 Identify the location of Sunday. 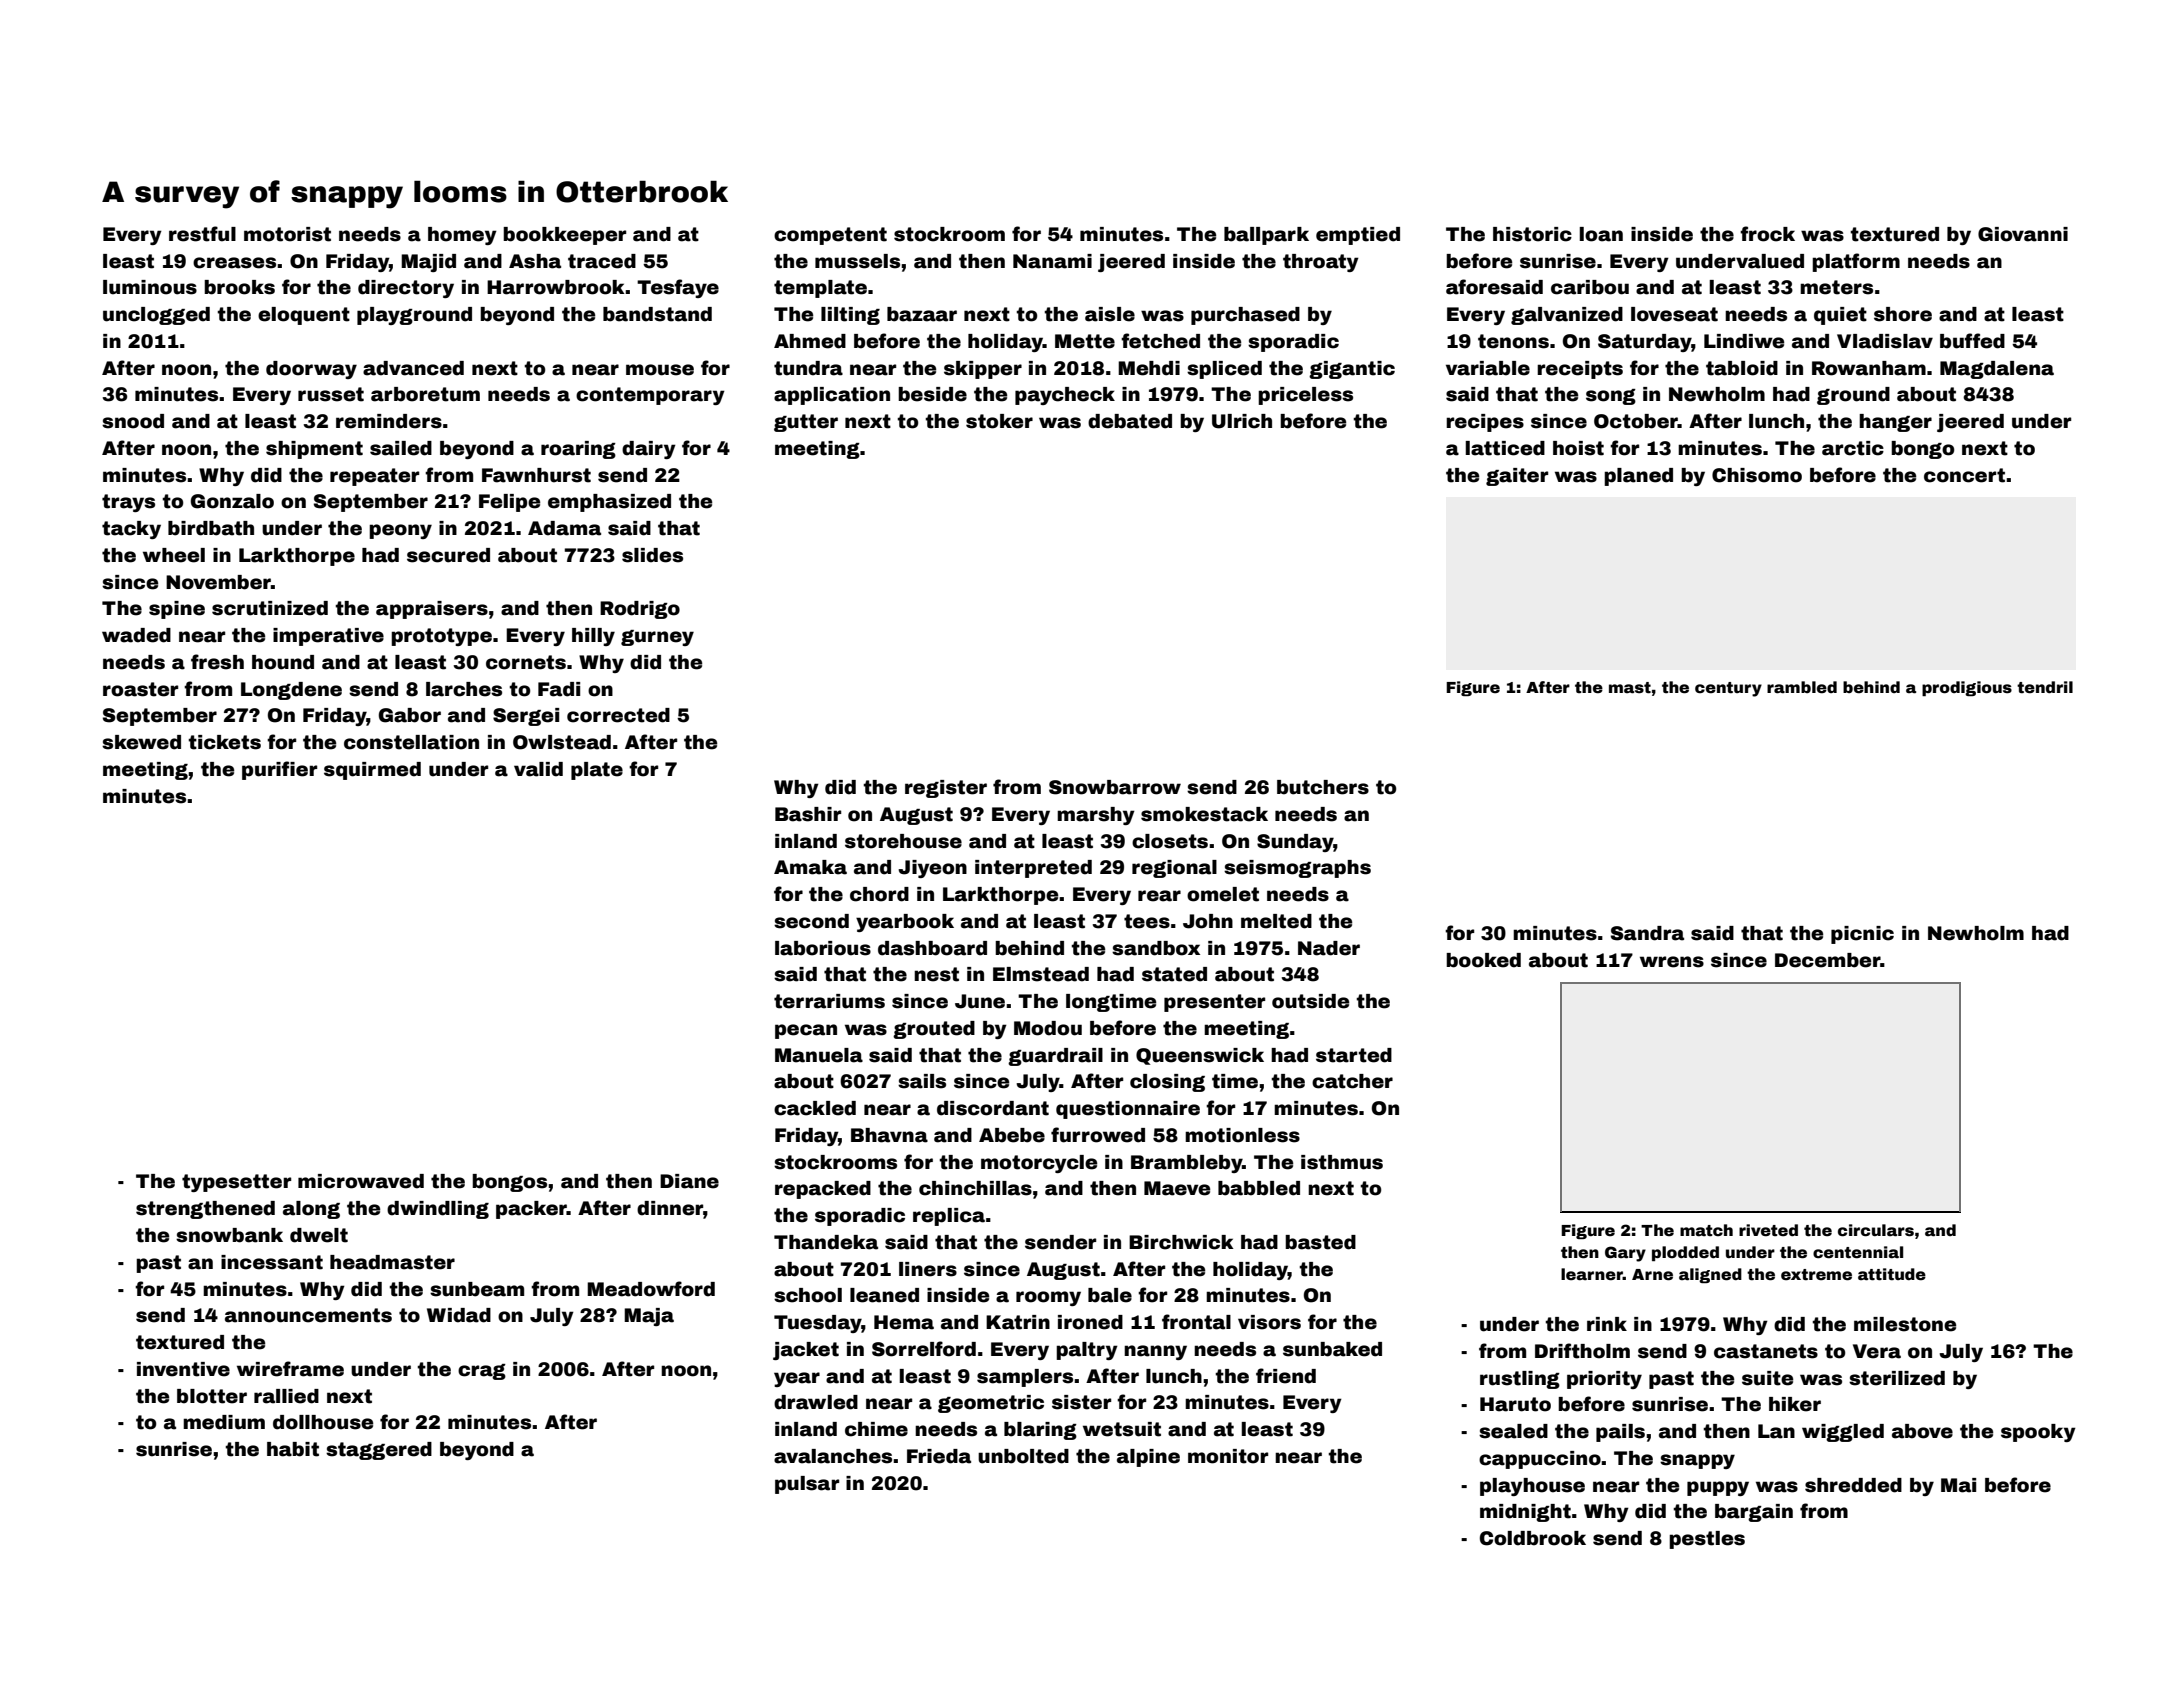
(1295, 843).
